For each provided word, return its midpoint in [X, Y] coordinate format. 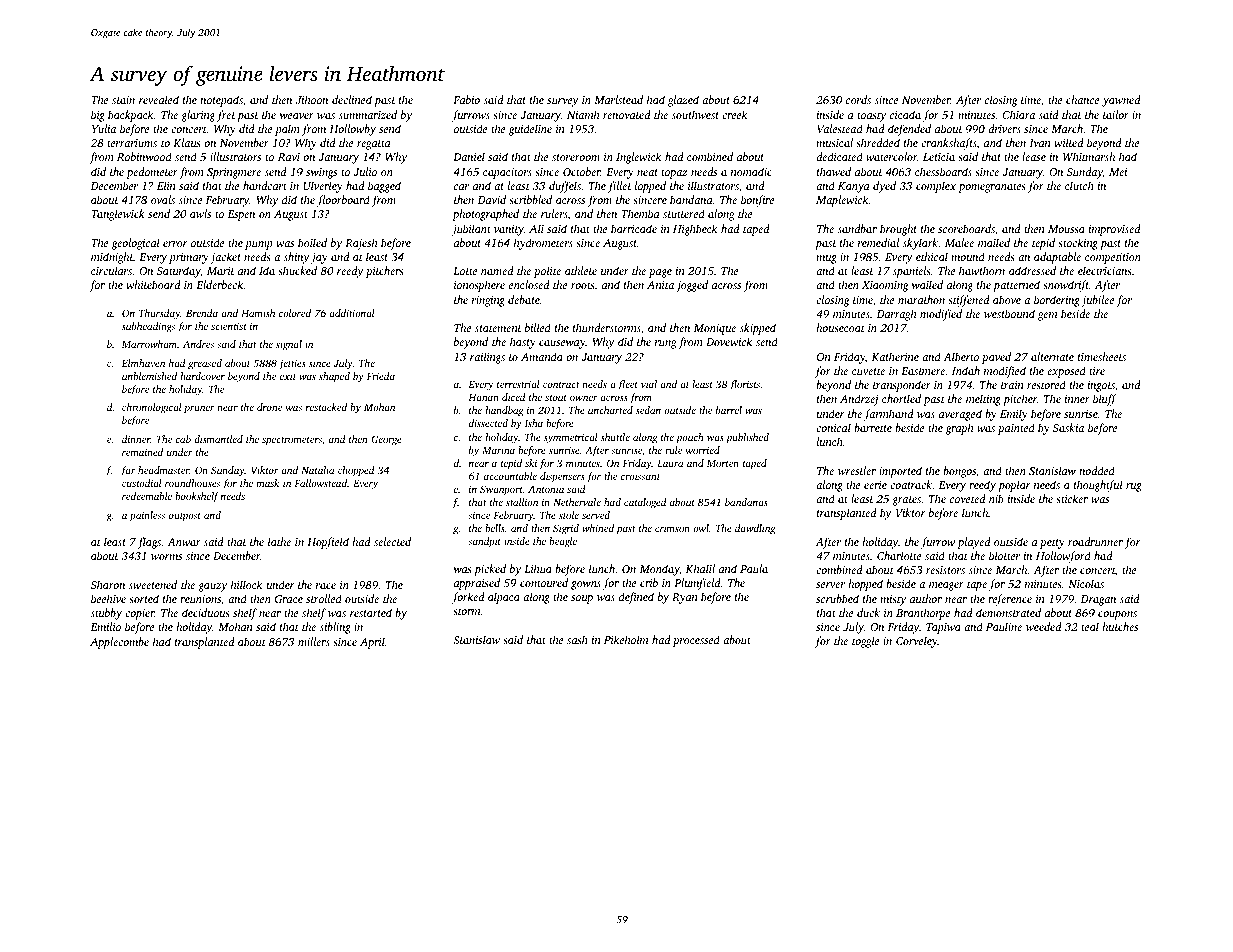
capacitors [507, 173]
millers [314, 641]
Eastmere [923, 371]
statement [498, 328]
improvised [1114, 230]
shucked [297, 270]
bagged [384, 187]
